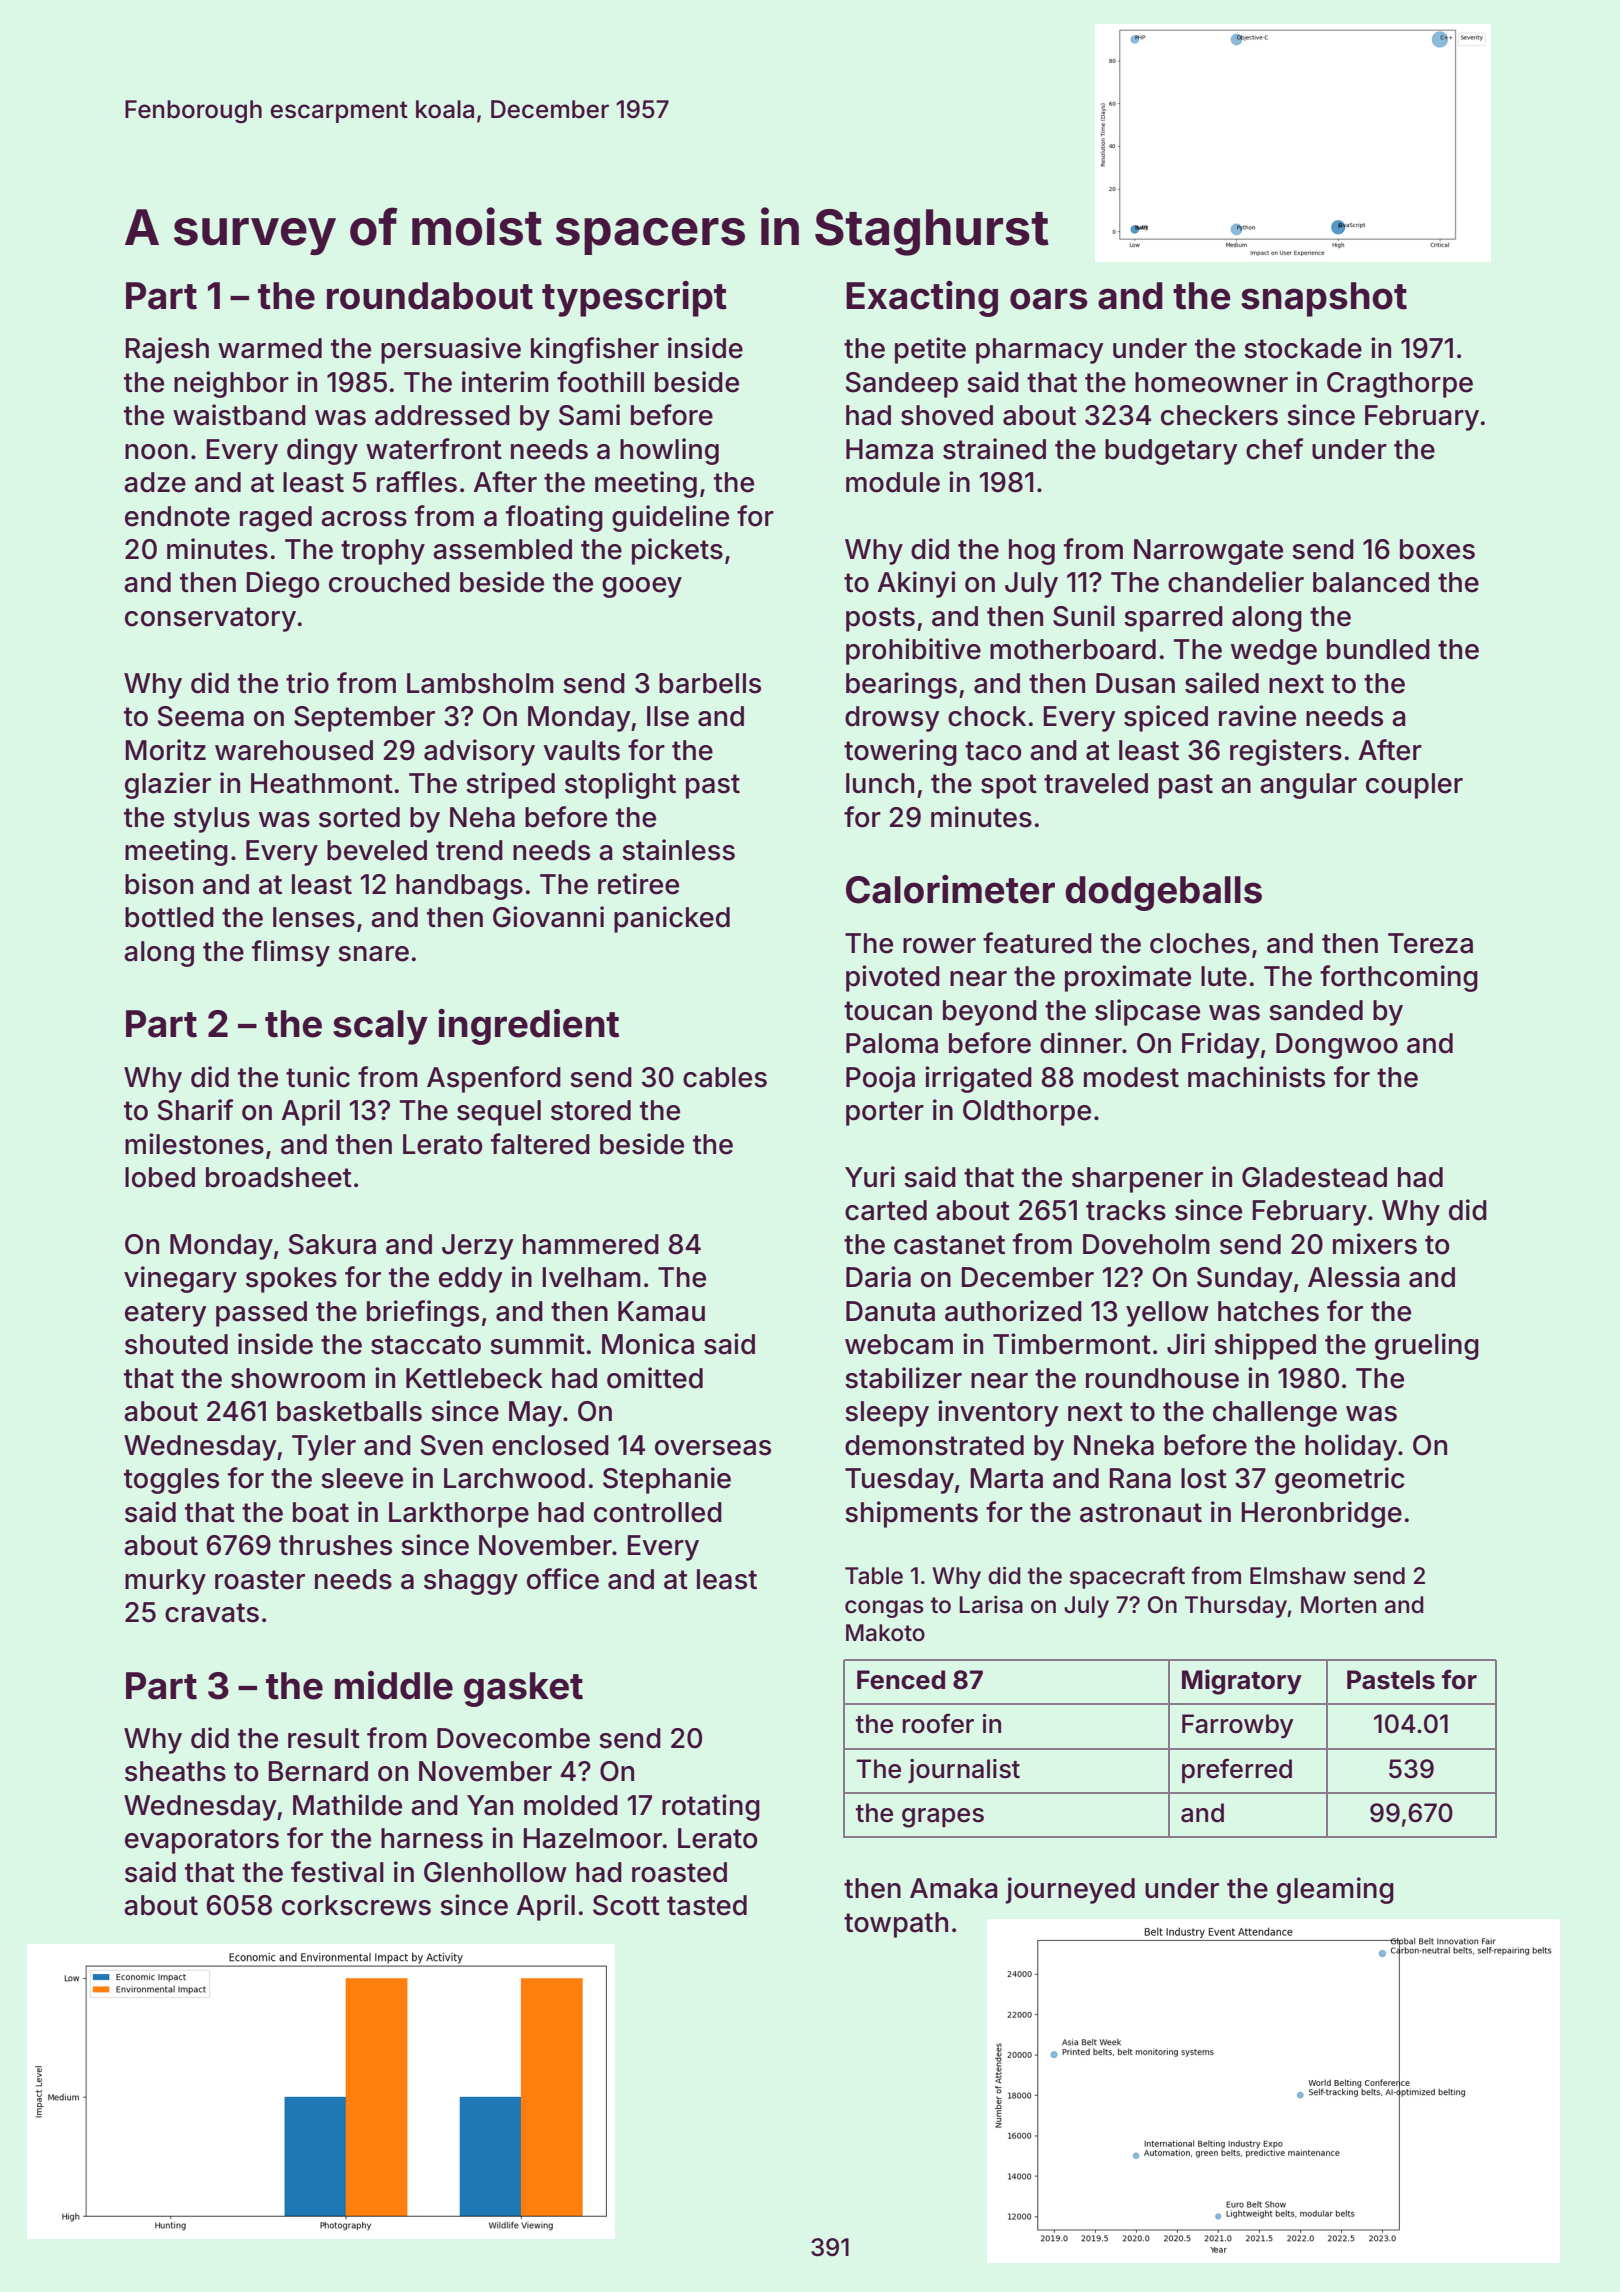 The width and height of the document is (1620, 2292). What do you see at coordinates (1430, 943) in the document?
I see `Tereza` at bounding box center [1430, 943].
